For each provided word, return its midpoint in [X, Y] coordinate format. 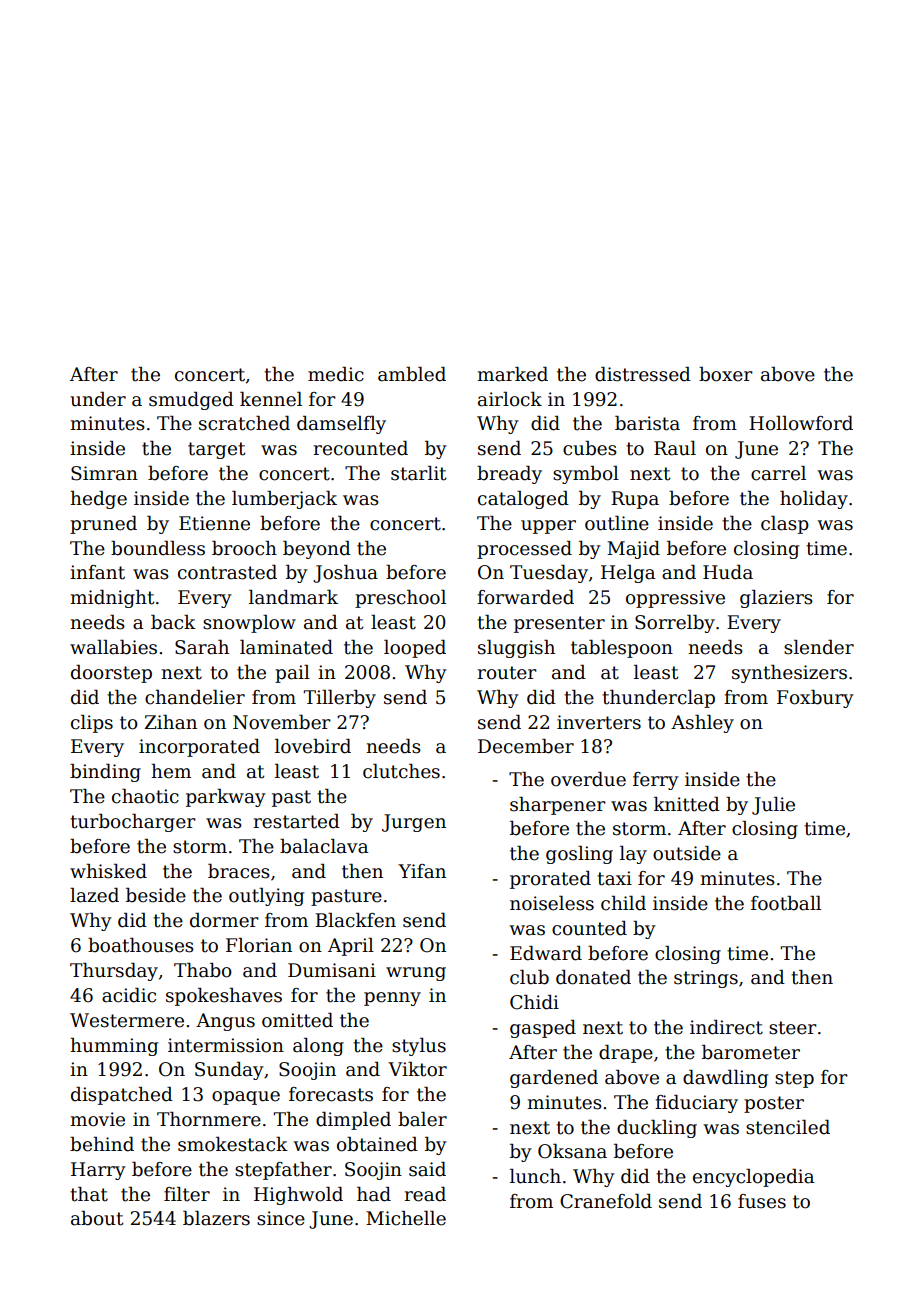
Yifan [422, 871]
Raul [675, 448]
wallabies [113, 647]
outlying [266, 897]
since [281, 1218]
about [97, 1218]
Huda [728, 572]
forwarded [525, 597]
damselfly [341, 425]
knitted [687, 804]
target [217, 450]
